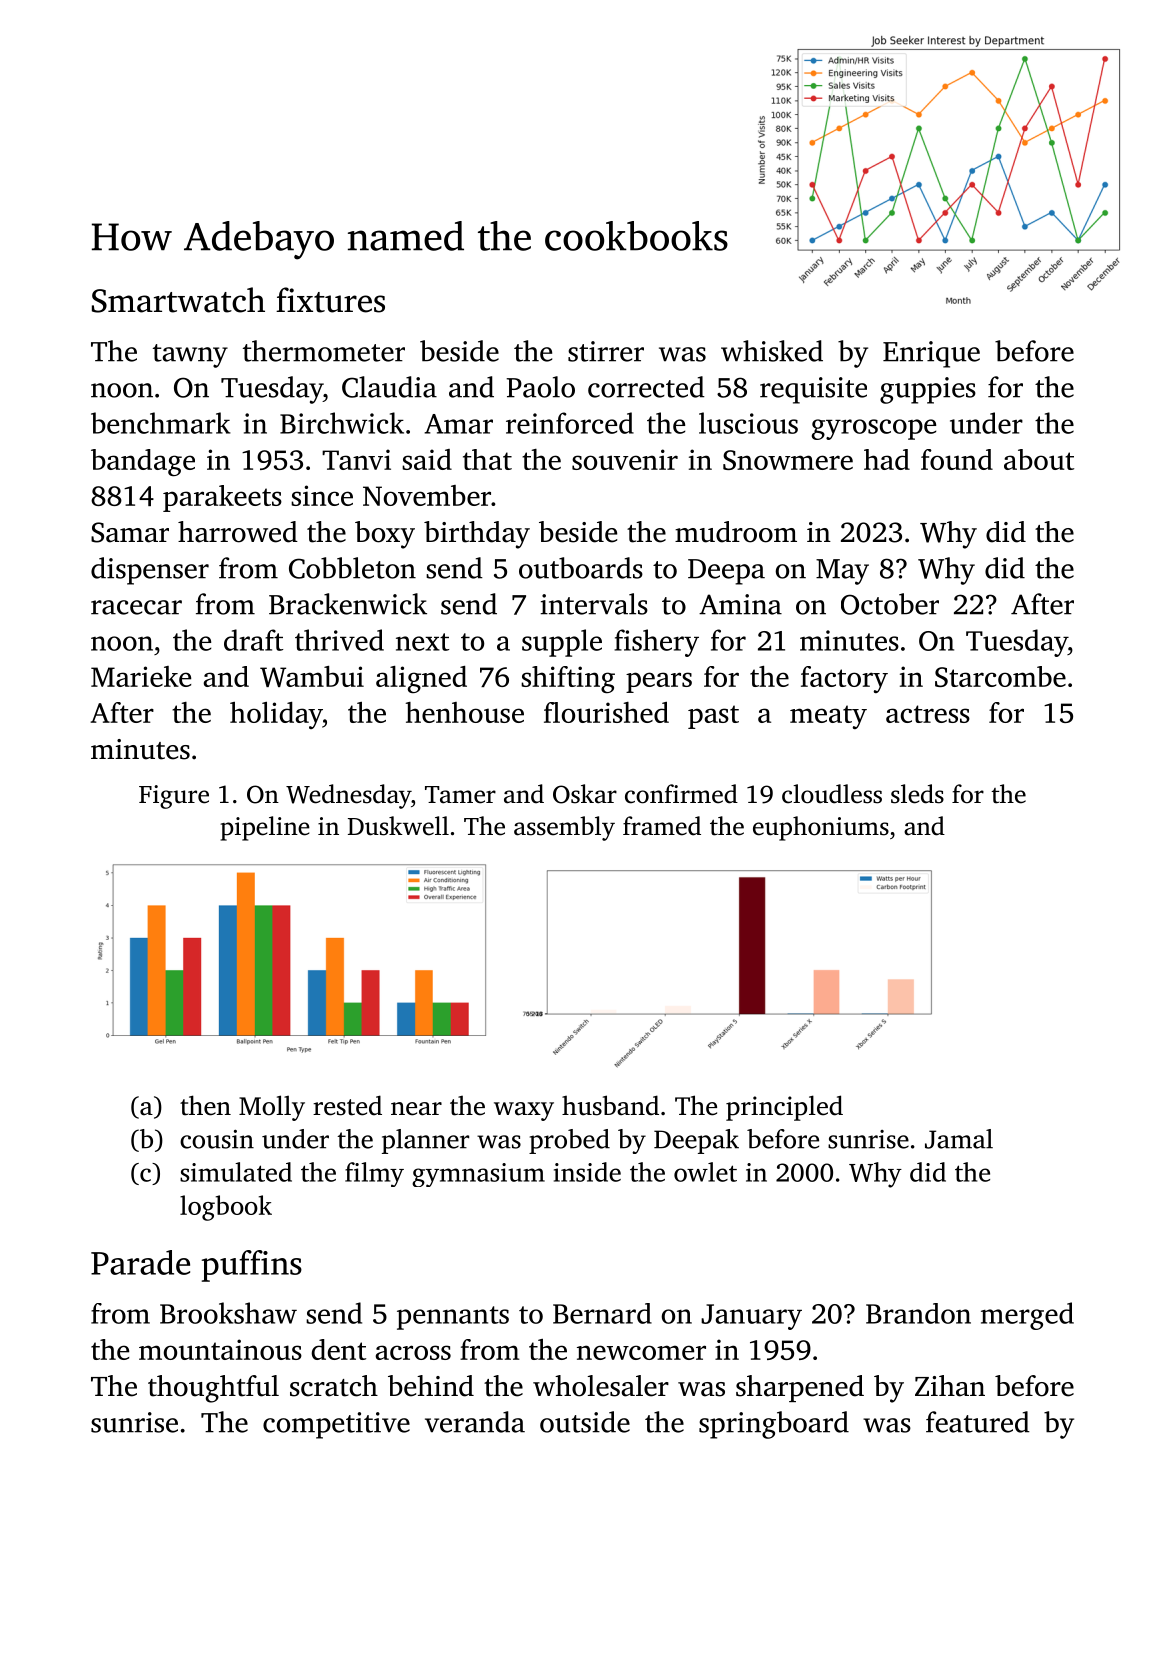 Image resolution: width=1165 pixels, height=1654 pixels. Describe the element at coordinates (336, 1425) in the screenshot. I see `competitive` at that location.
